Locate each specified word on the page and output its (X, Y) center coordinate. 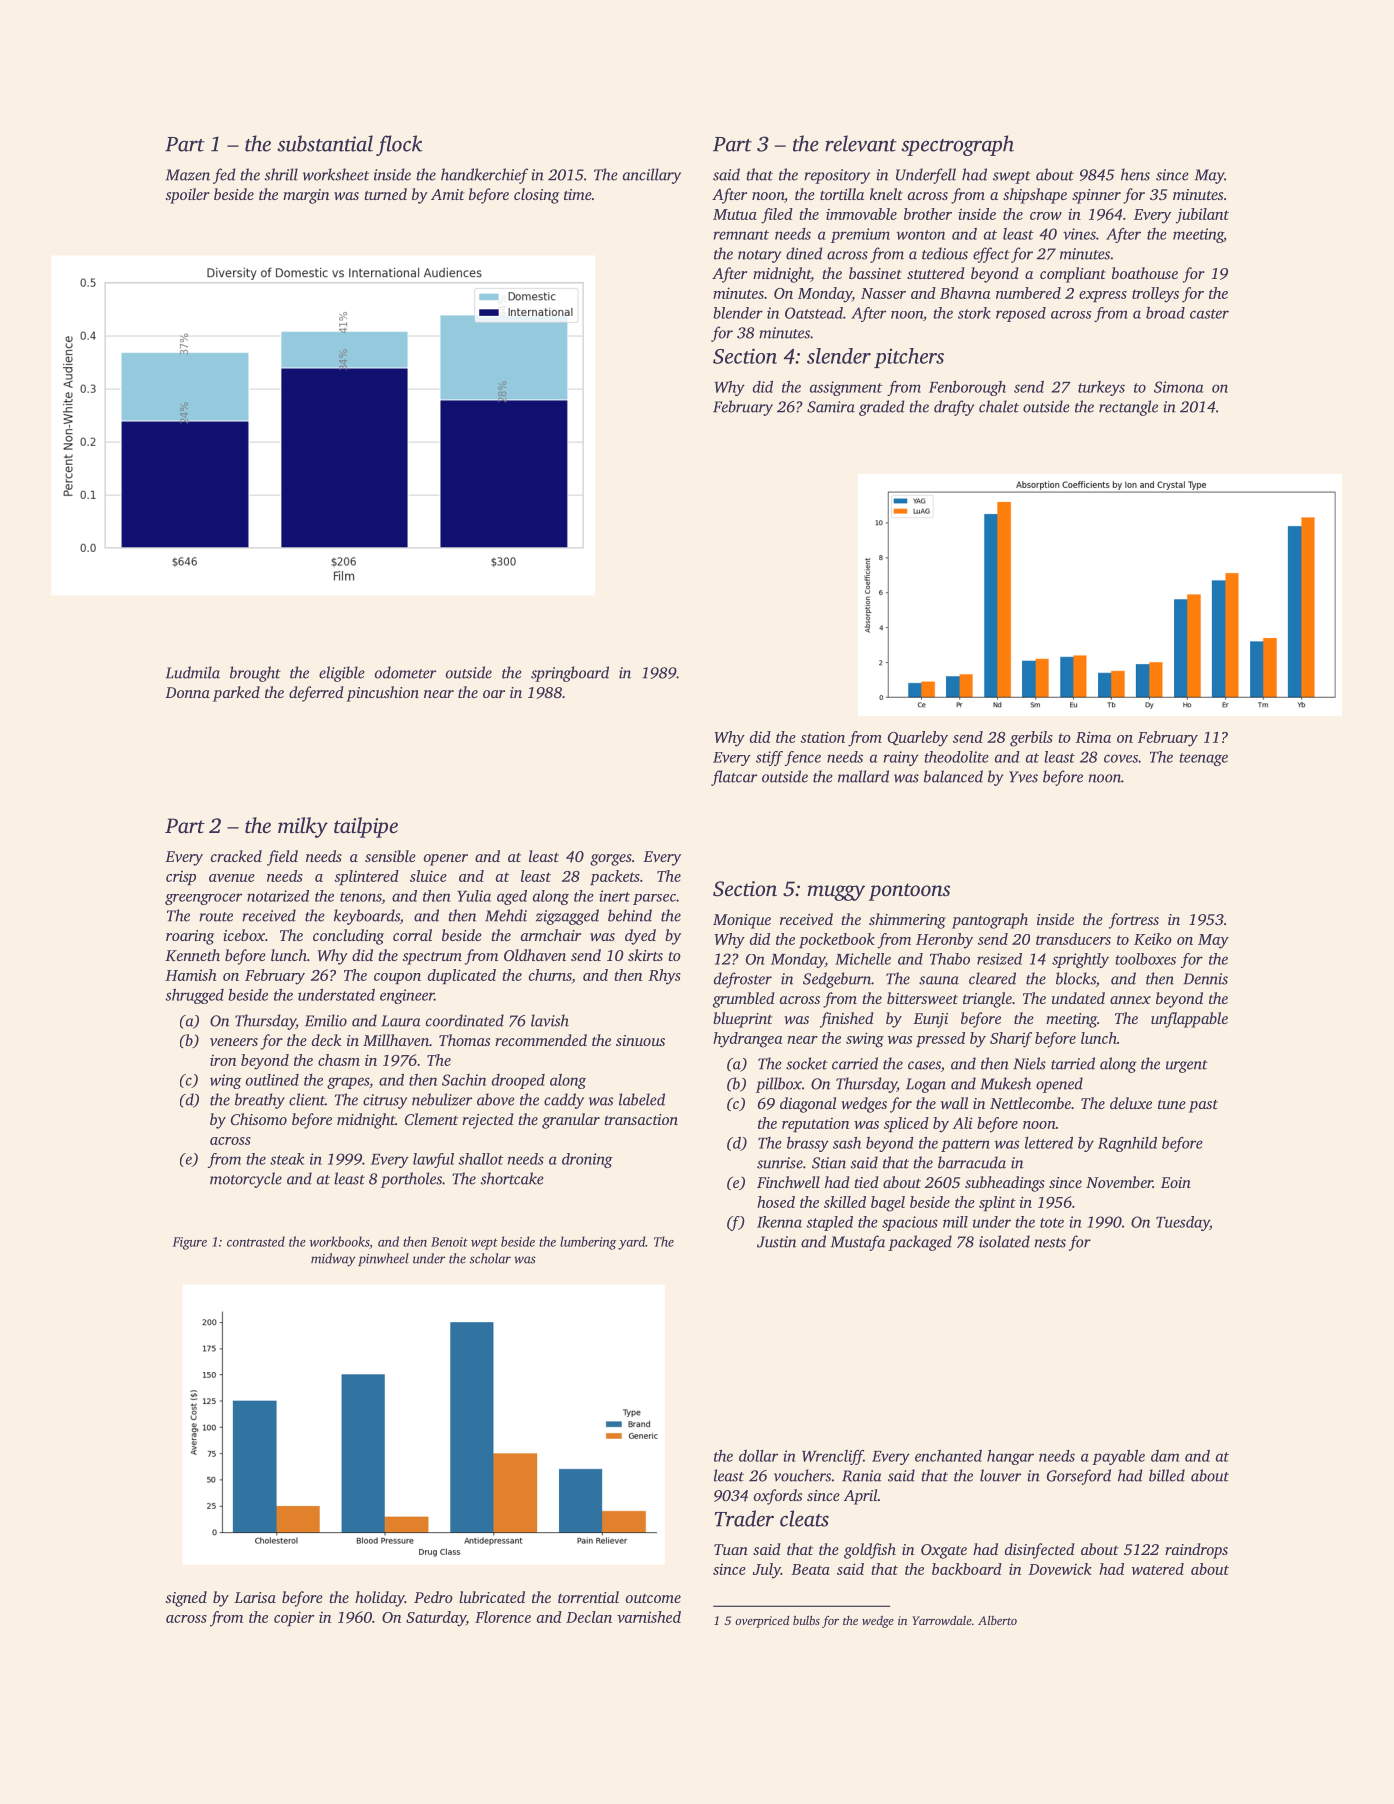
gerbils (1031, 739)
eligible (342, 674)
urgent (1187, 1066)
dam (1165, 1456)
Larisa (255, 1597)
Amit (447, 194)
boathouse (1145, 273)
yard (631, 1243)
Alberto (997, 1620)
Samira (831, 407)
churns (550, 975)
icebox (244, 935)
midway (333, 1260)
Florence (503, 1617)
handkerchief (484, 176)
